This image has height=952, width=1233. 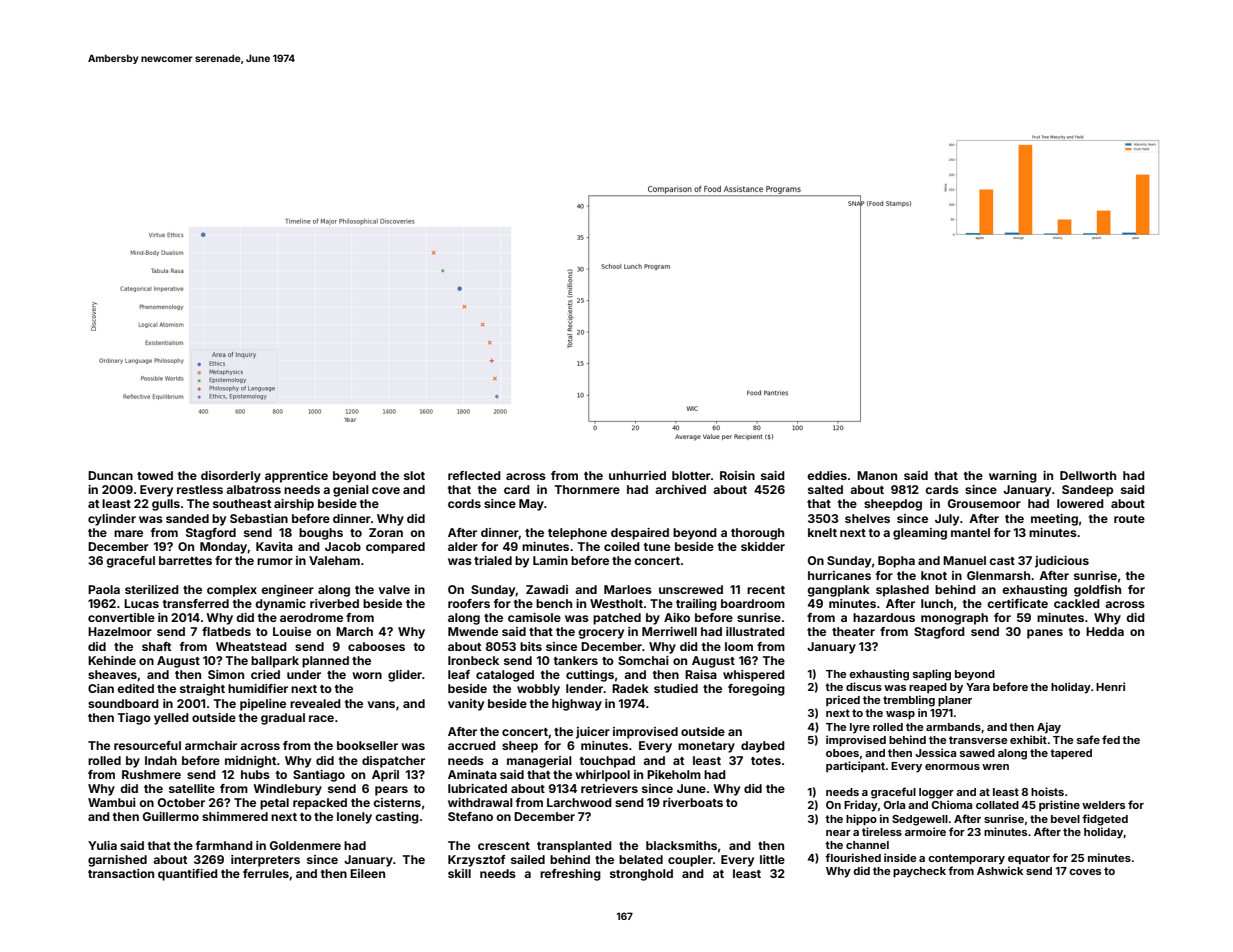 I want to click on monetary, so click(x=706, y=747).
